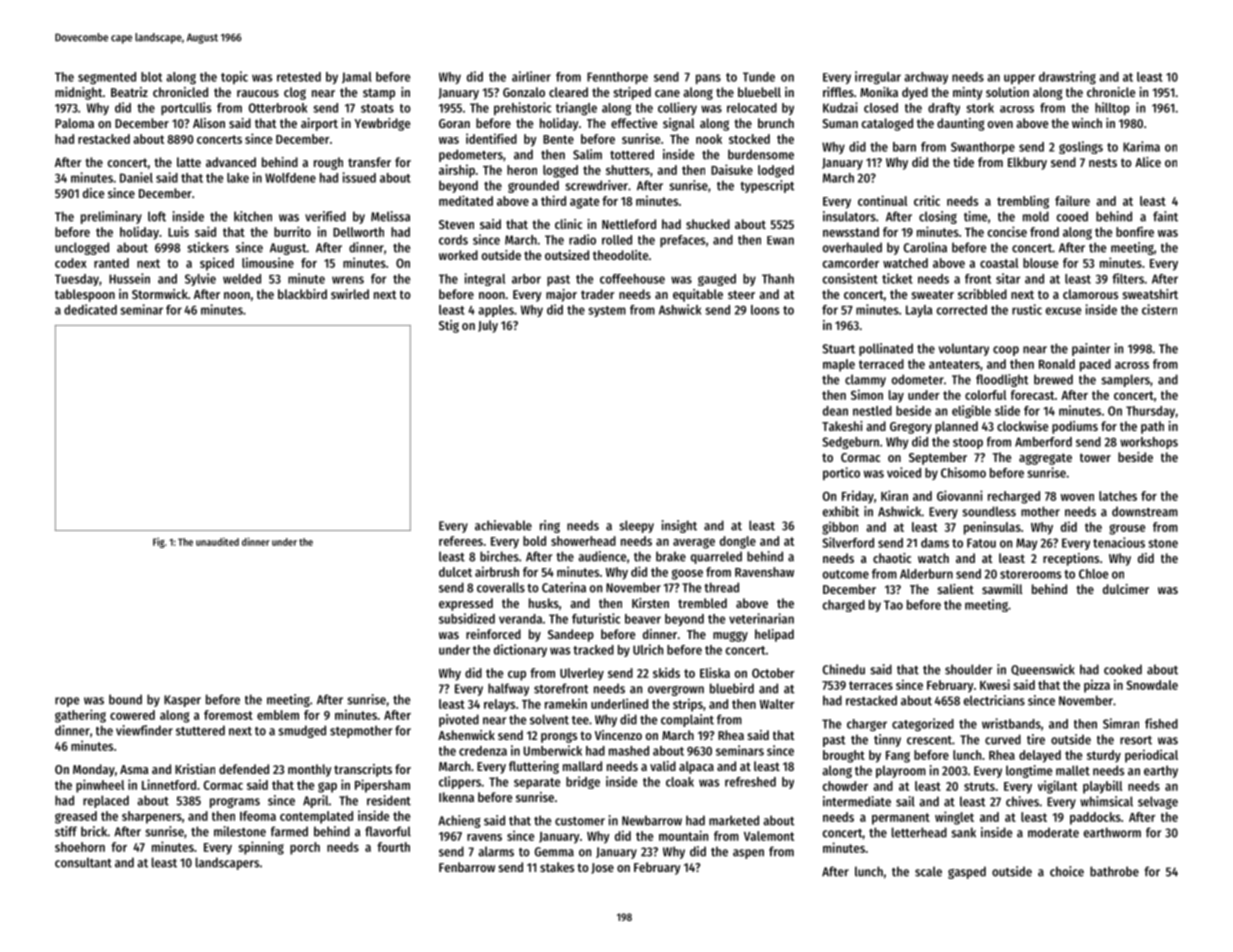 The image size is (1233, 952). Describe the element at coordinates (928, 871) in the image. I see `scale` at that location.
